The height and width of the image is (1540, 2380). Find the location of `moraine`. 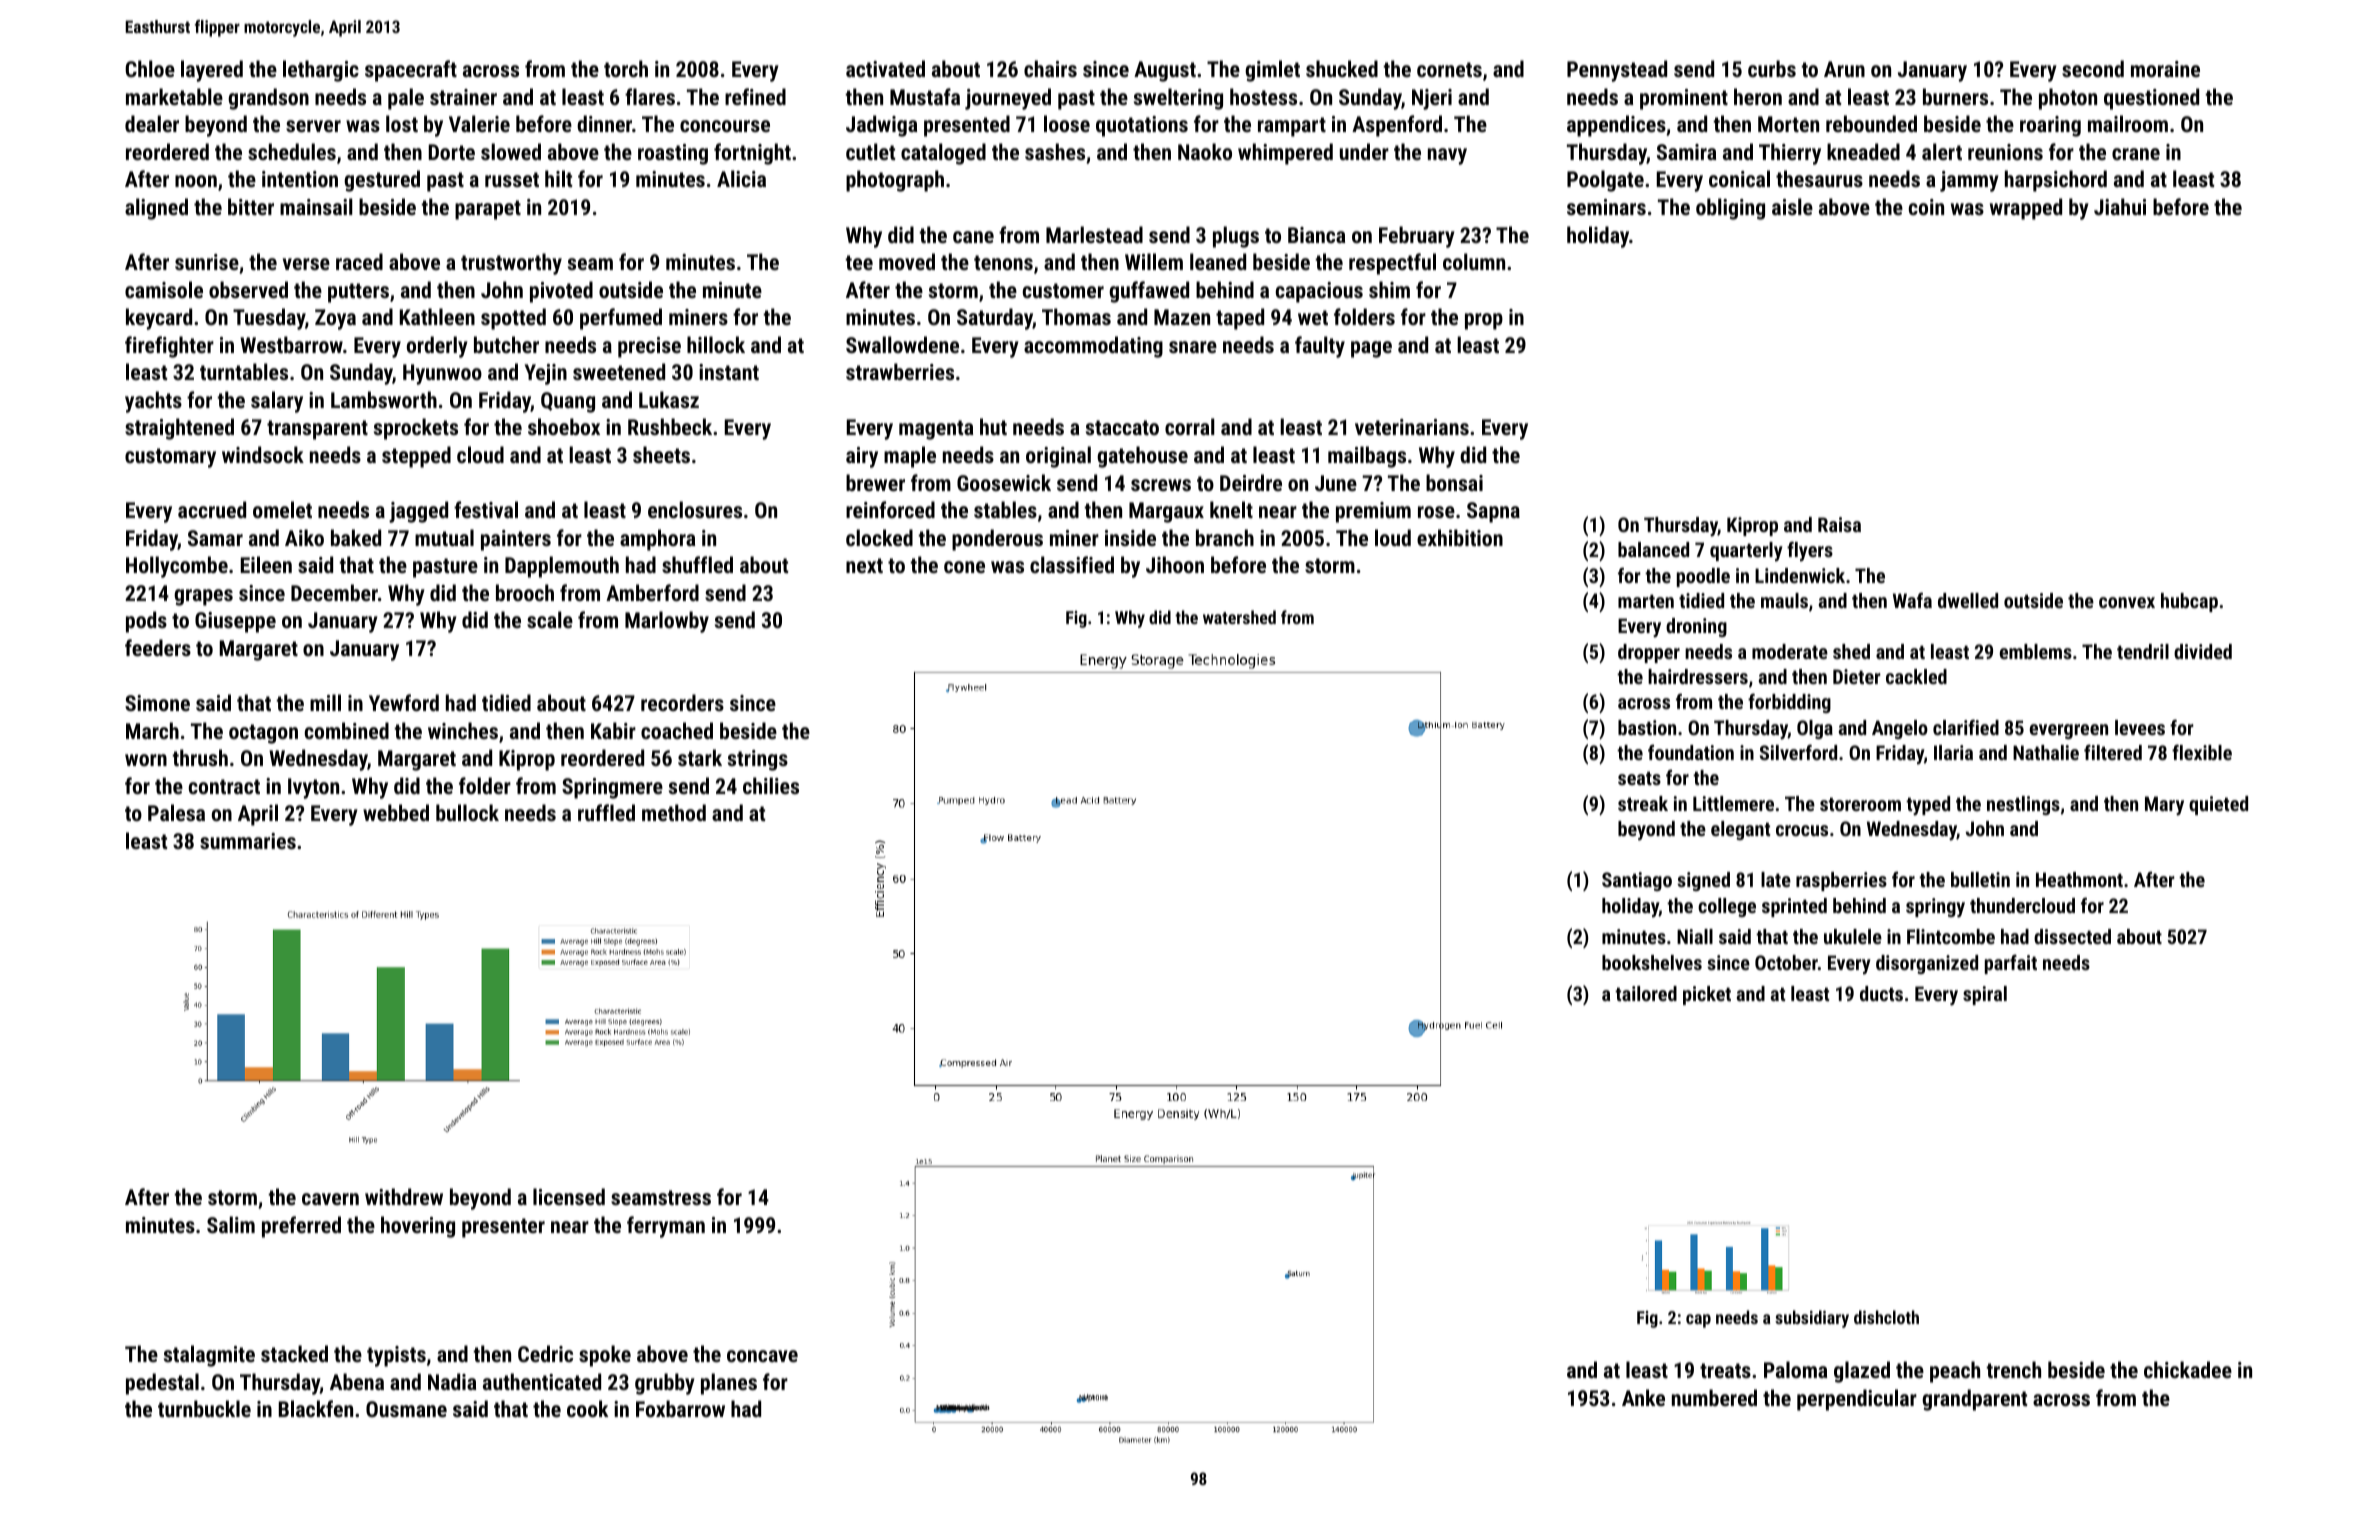

moraine is located at coordinates (2165, 69).
